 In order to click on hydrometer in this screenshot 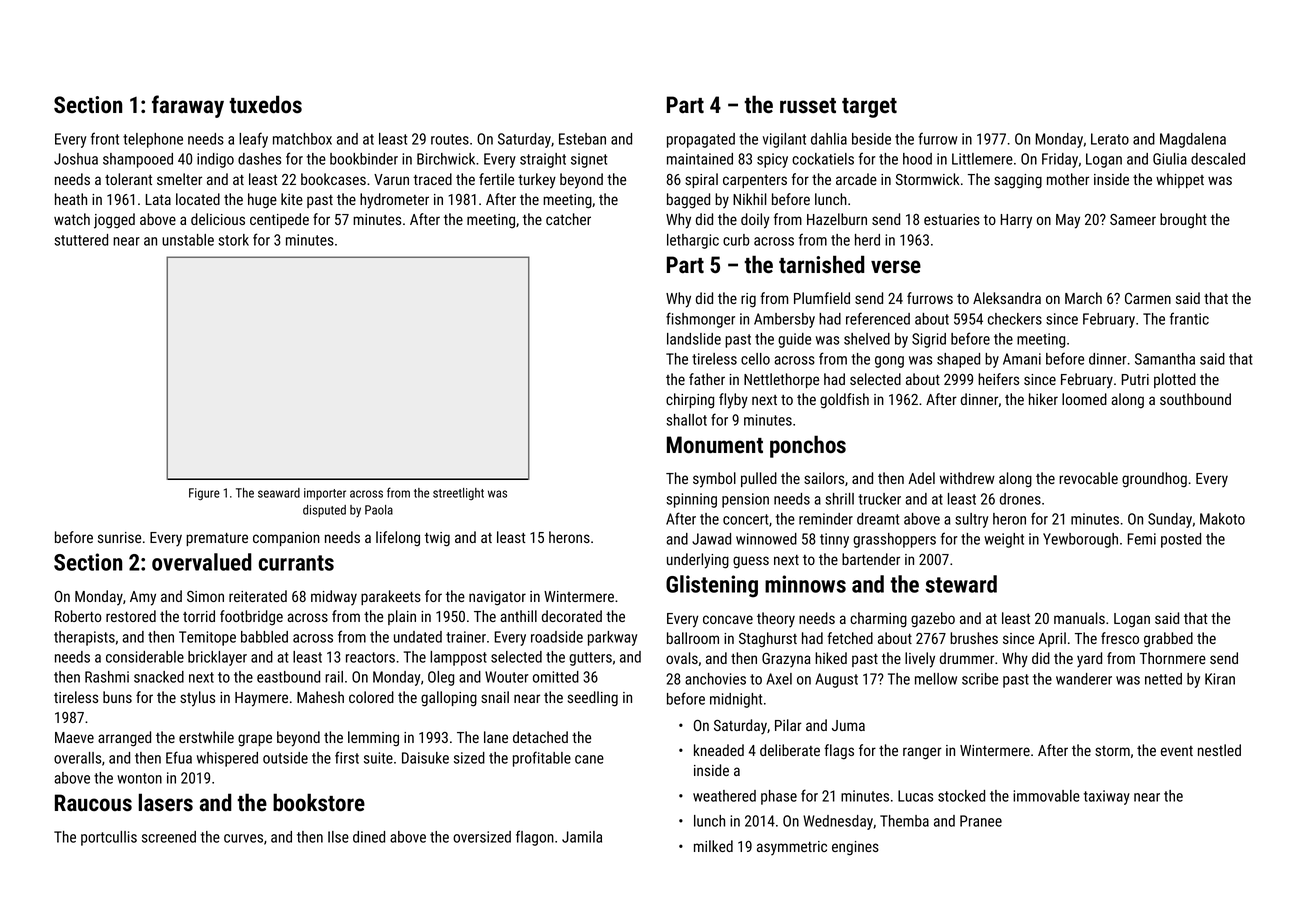, I will do `click(394, 201)`.
